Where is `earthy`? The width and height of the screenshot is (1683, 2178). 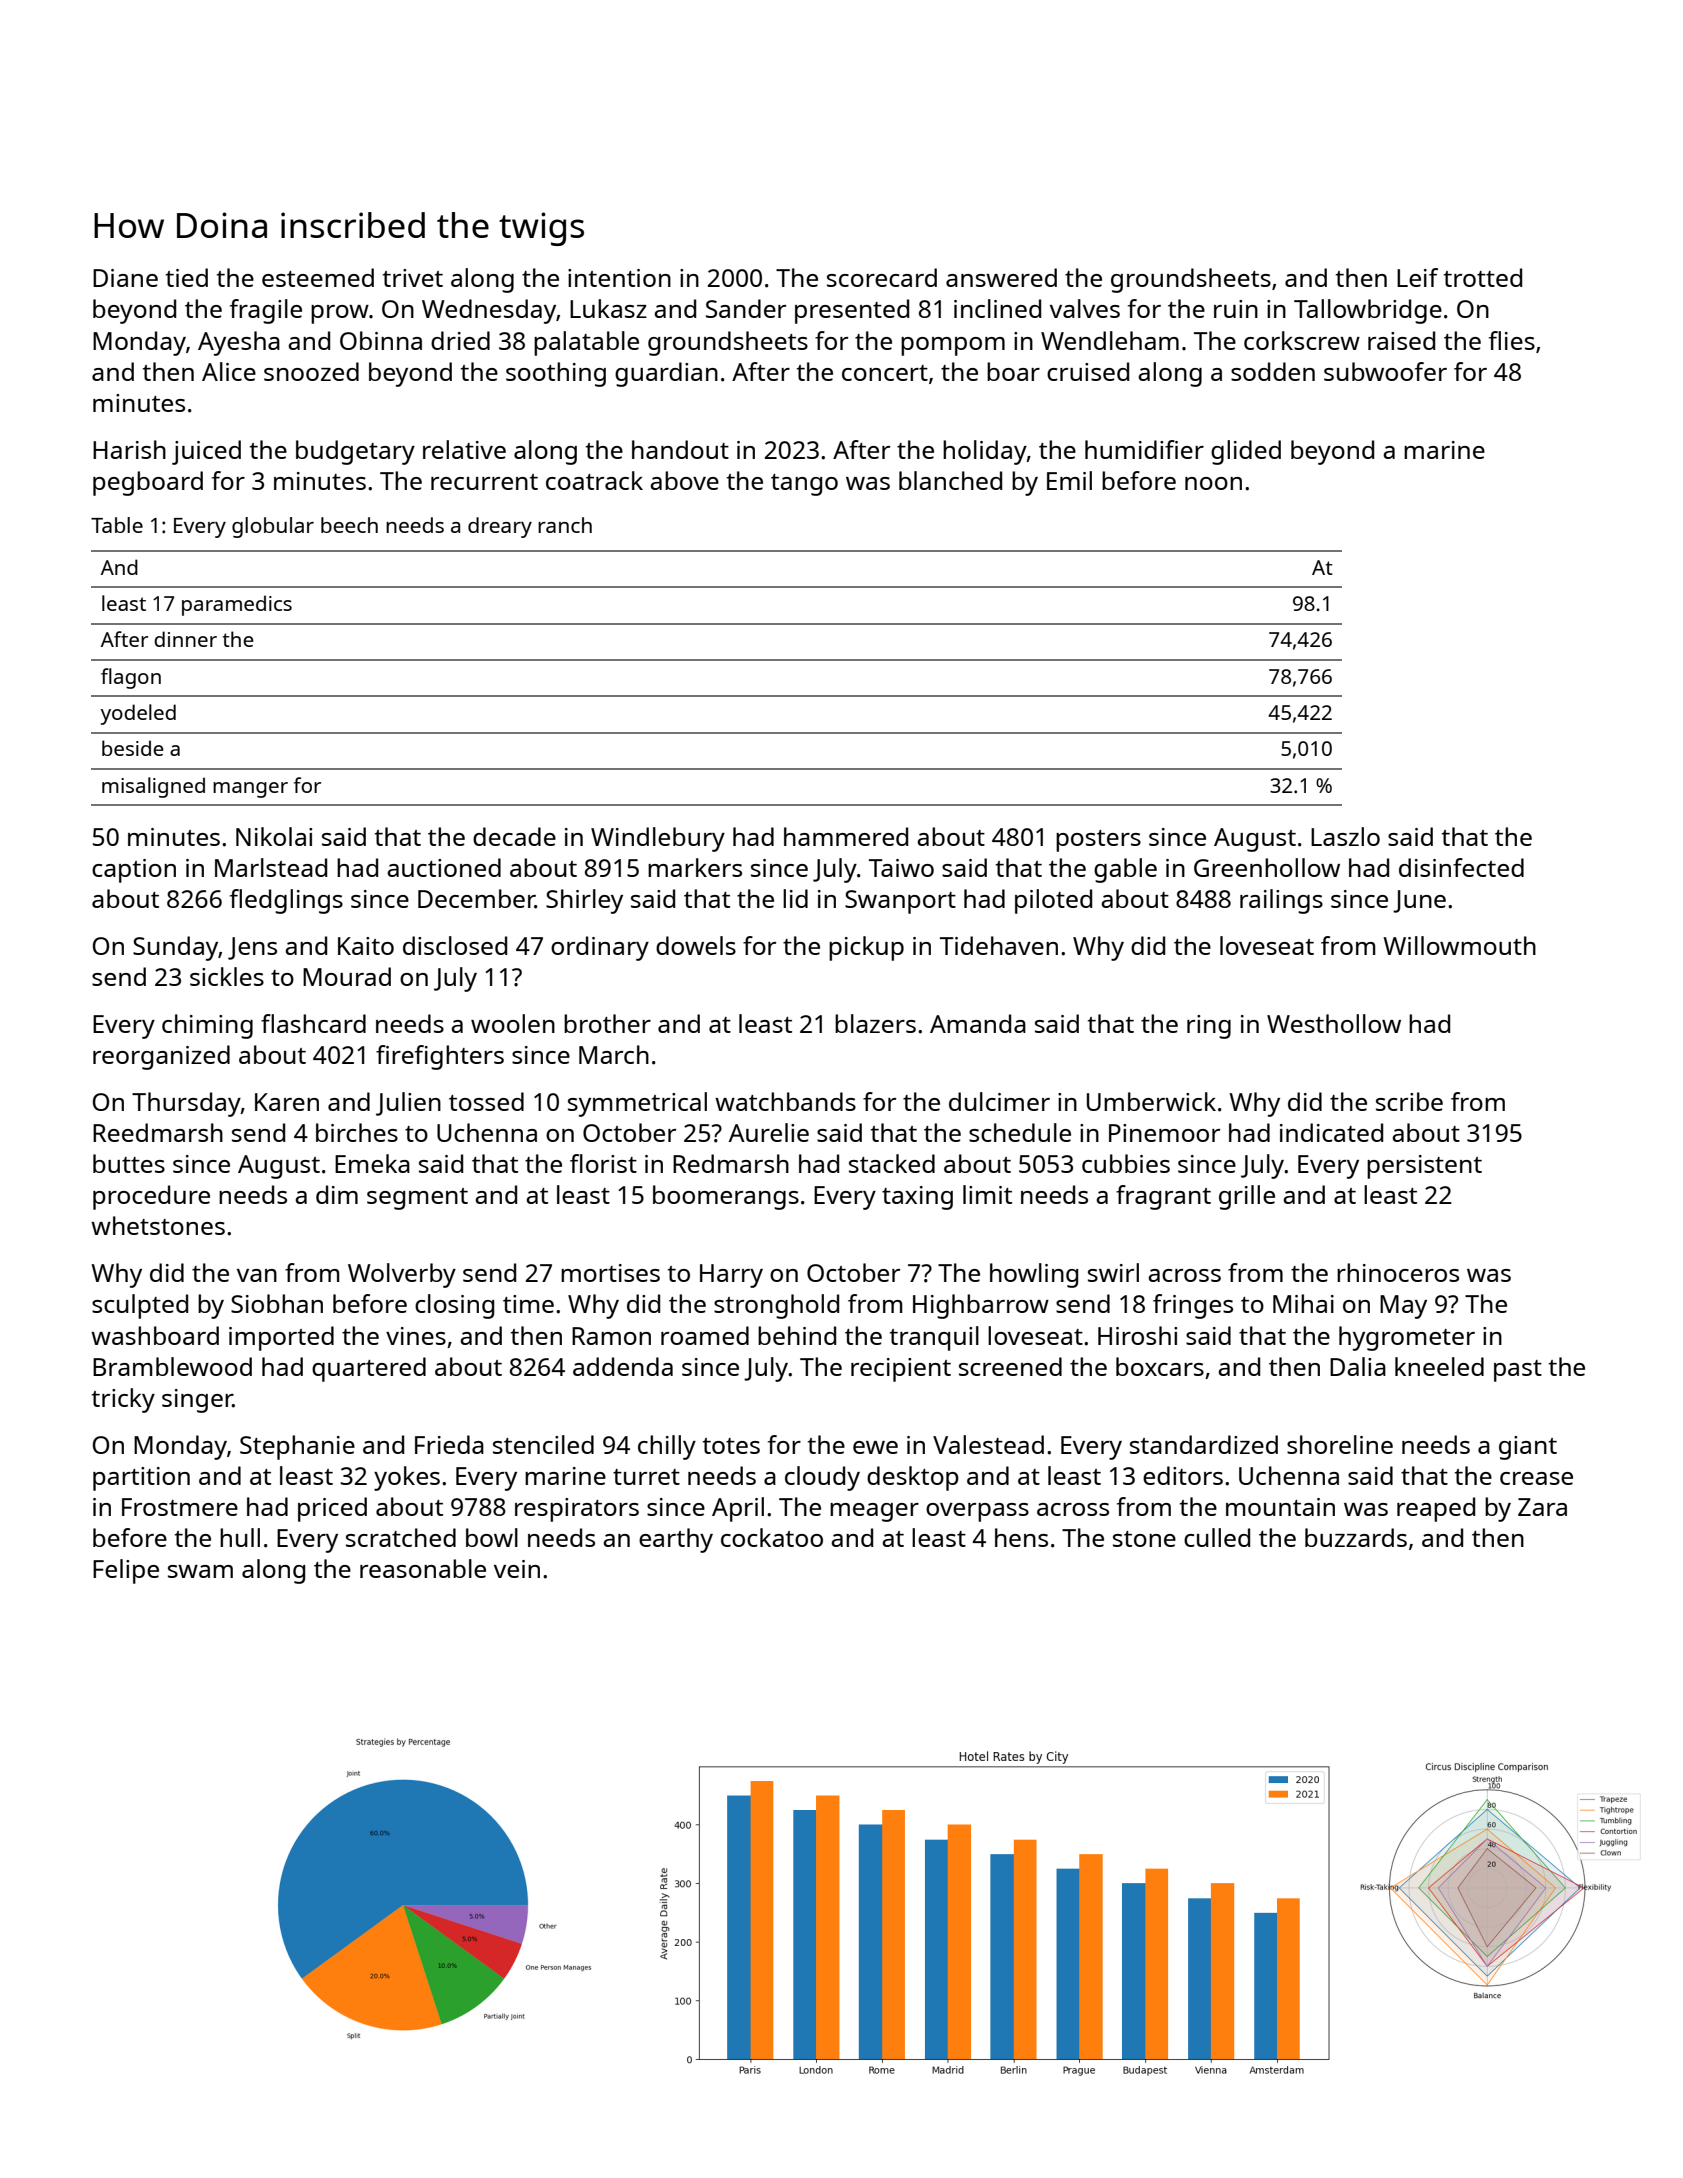
earthy is located at coordinates (676, 1540).
